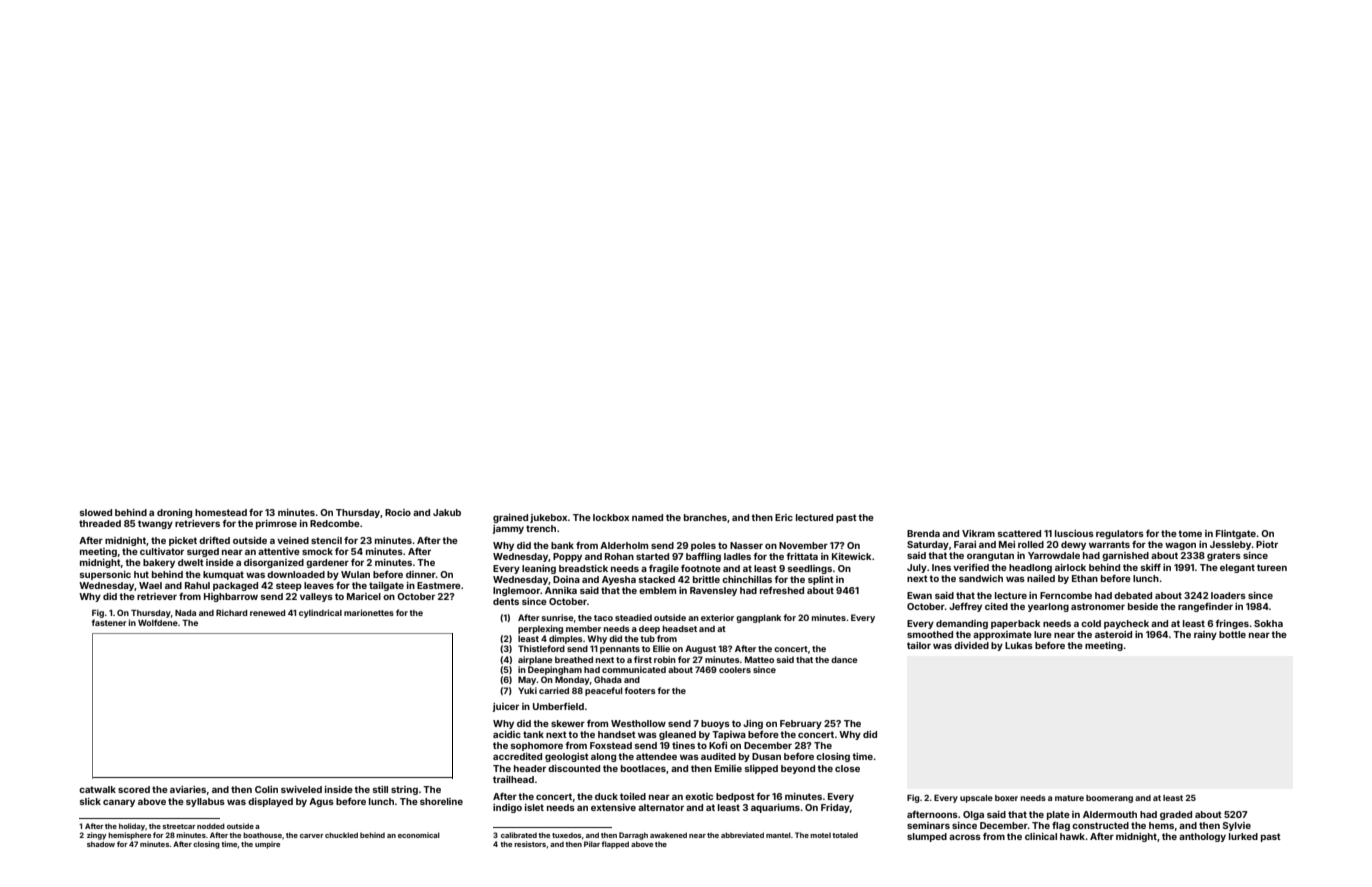  What do you see at coordinates (784, 517) in the page?
I see `Eric` at bounding box center [784, 517].
